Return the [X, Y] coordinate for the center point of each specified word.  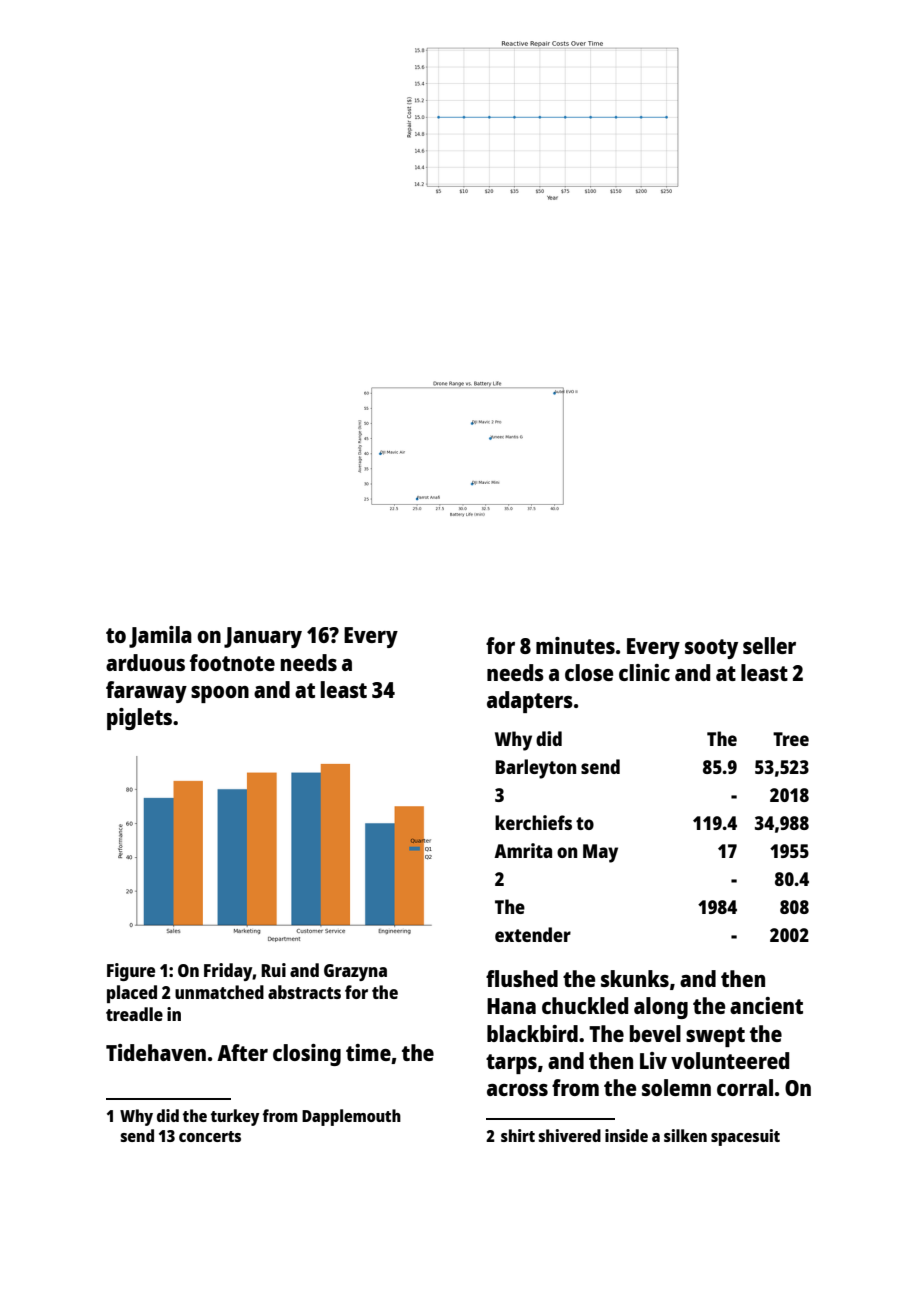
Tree [791, 739]
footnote [232, 662]
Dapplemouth [351, 1117]
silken [685, 1135]
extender [533, 934]
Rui [273, 970]
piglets [139, 719]
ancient [766, 1005]
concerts [210, 1136]
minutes [575, 645]
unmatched [219, 992]
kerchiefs [533, 822]
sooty [711, 649]
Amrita [523, 850]
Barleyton [536, 769]
